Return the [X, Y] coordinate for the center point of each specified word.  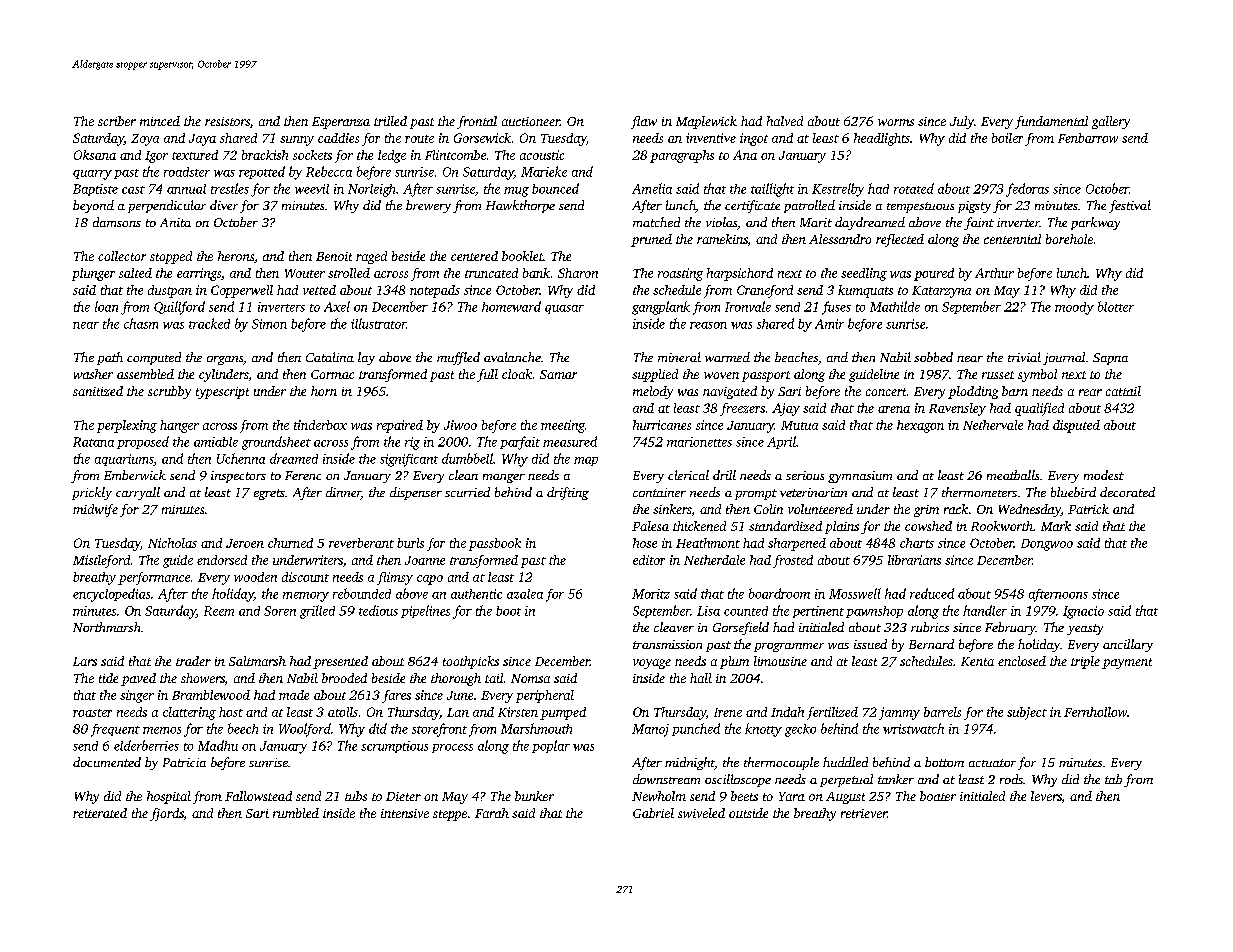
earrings [199, 274]
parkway [1095, 223]
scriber [117, 121]
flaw [644, 122]
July [962, 122]
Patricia [184, 762]
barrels [942, 712]
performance [154, 578]
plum [734, 662]
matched [656, 222]
